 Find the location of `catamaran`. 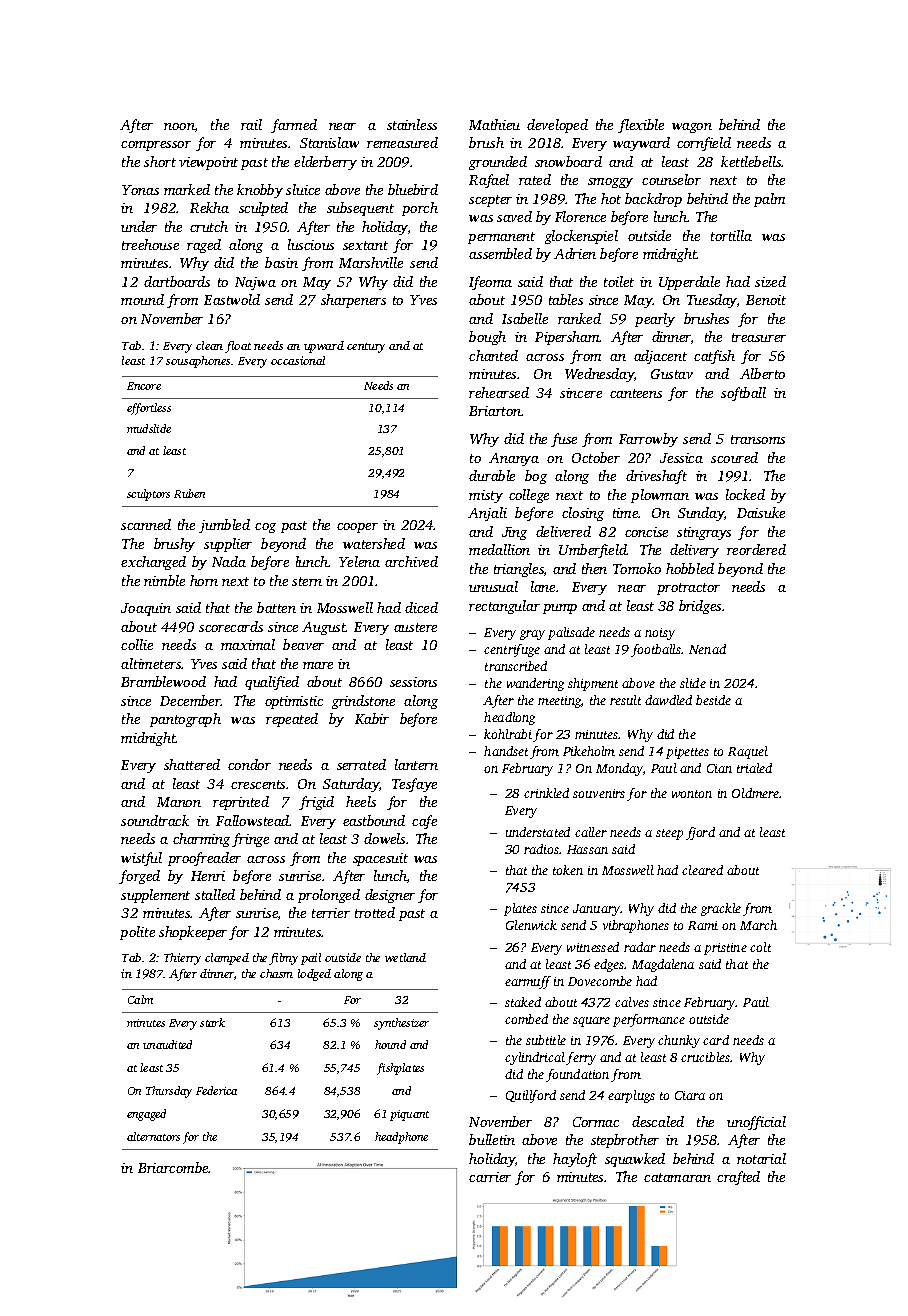

catamaran is located at coordinates (677, 1177).
